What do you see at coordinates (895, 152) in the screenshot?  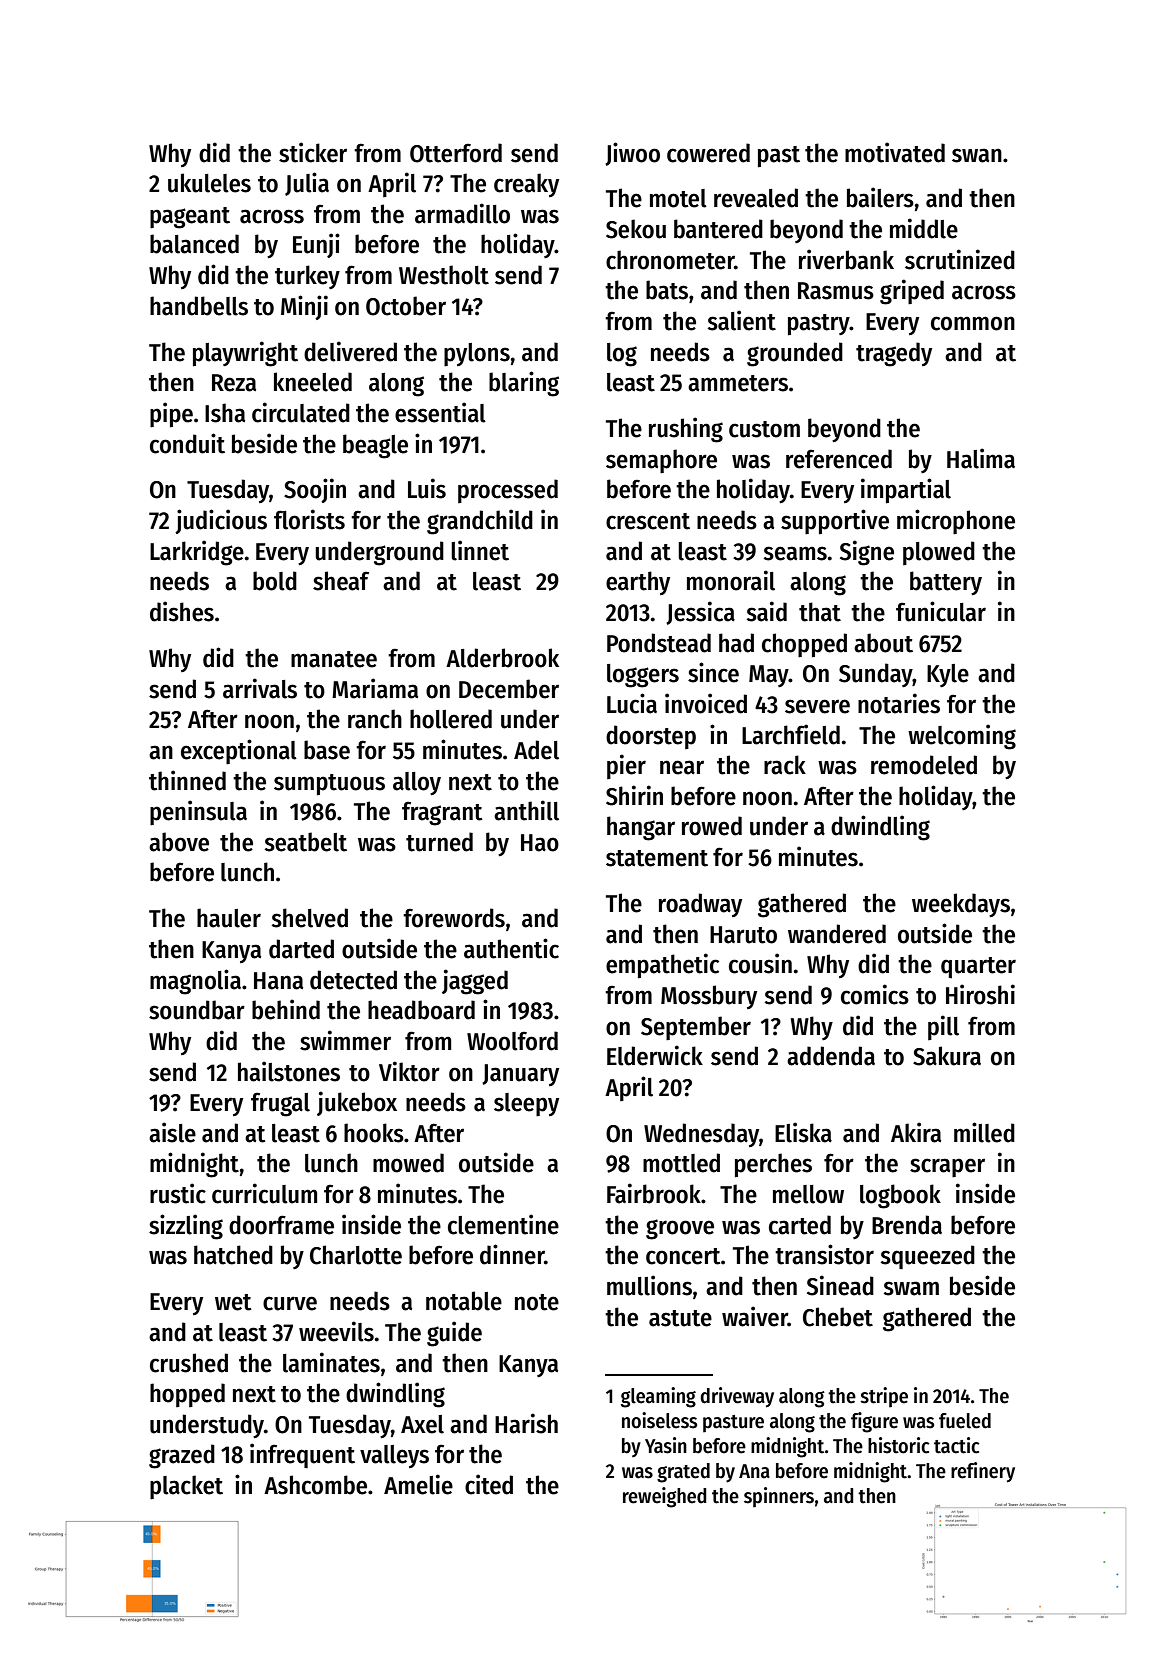 I see `motivated` at bounding box center [895, 152].
